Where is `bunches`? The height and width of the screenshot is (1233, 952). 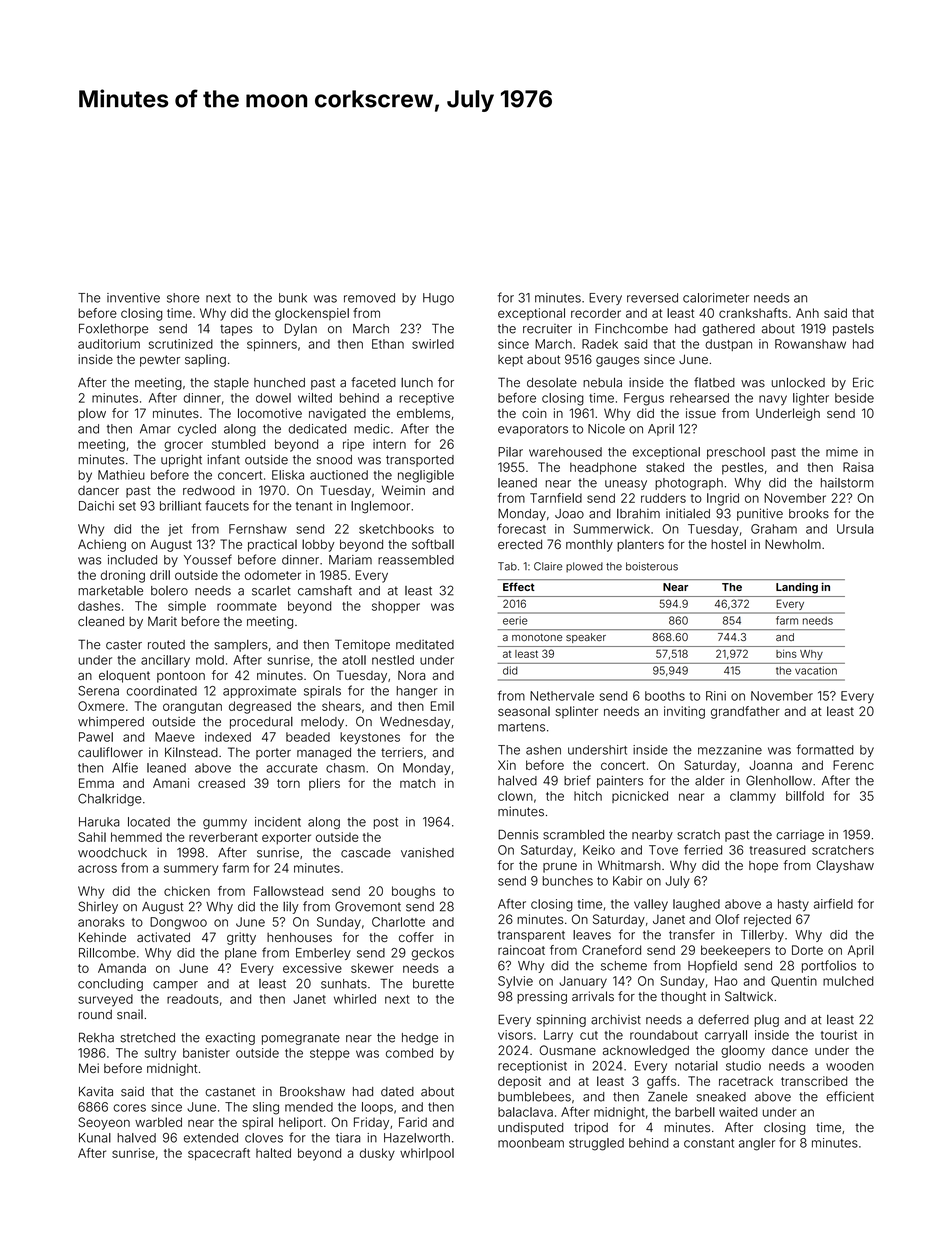 bunches is located at coordinates (568, 881).
